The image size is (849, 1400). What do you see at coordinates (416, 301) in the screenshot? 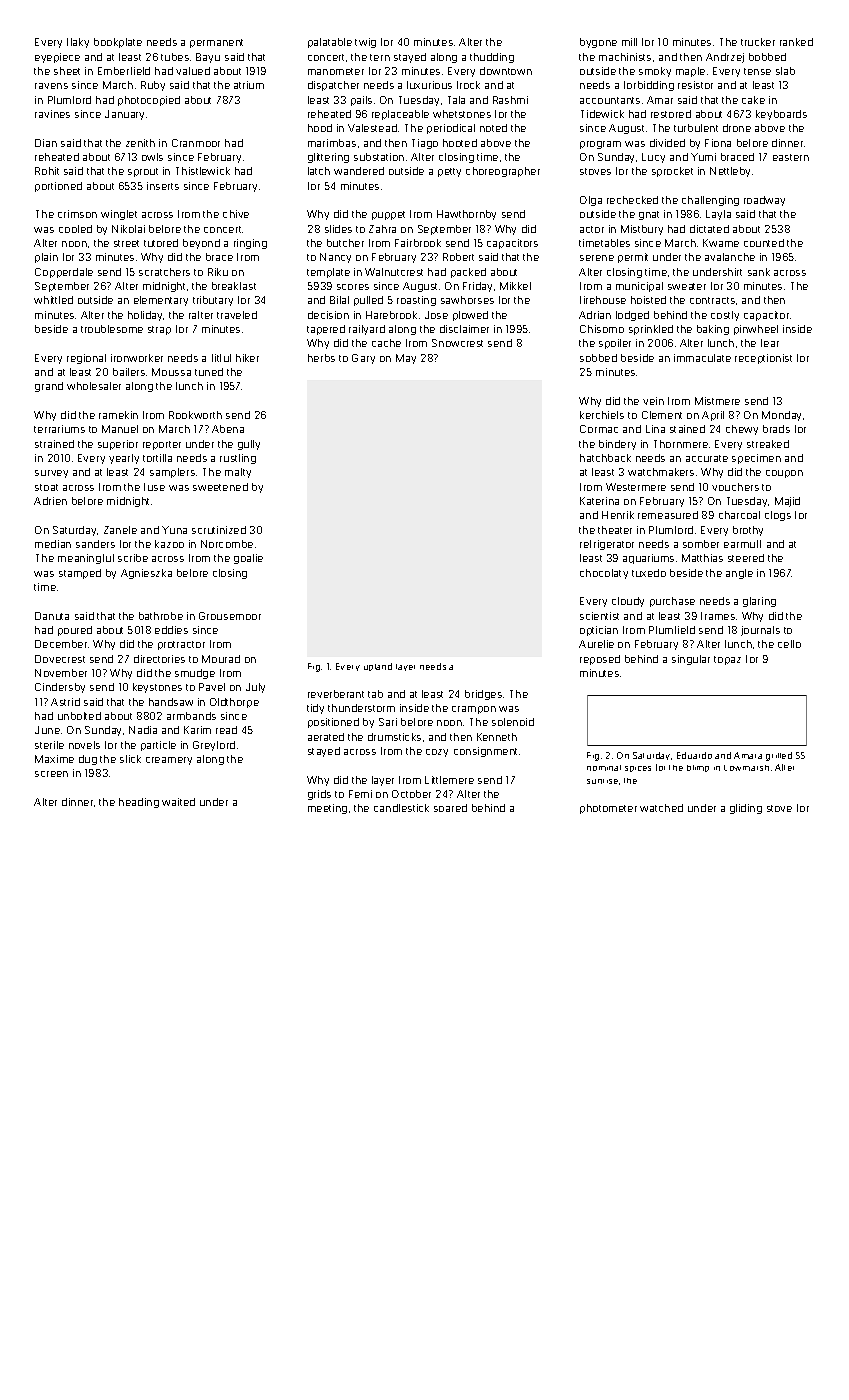
I see `roasting` at bounding box center [416, 301].
